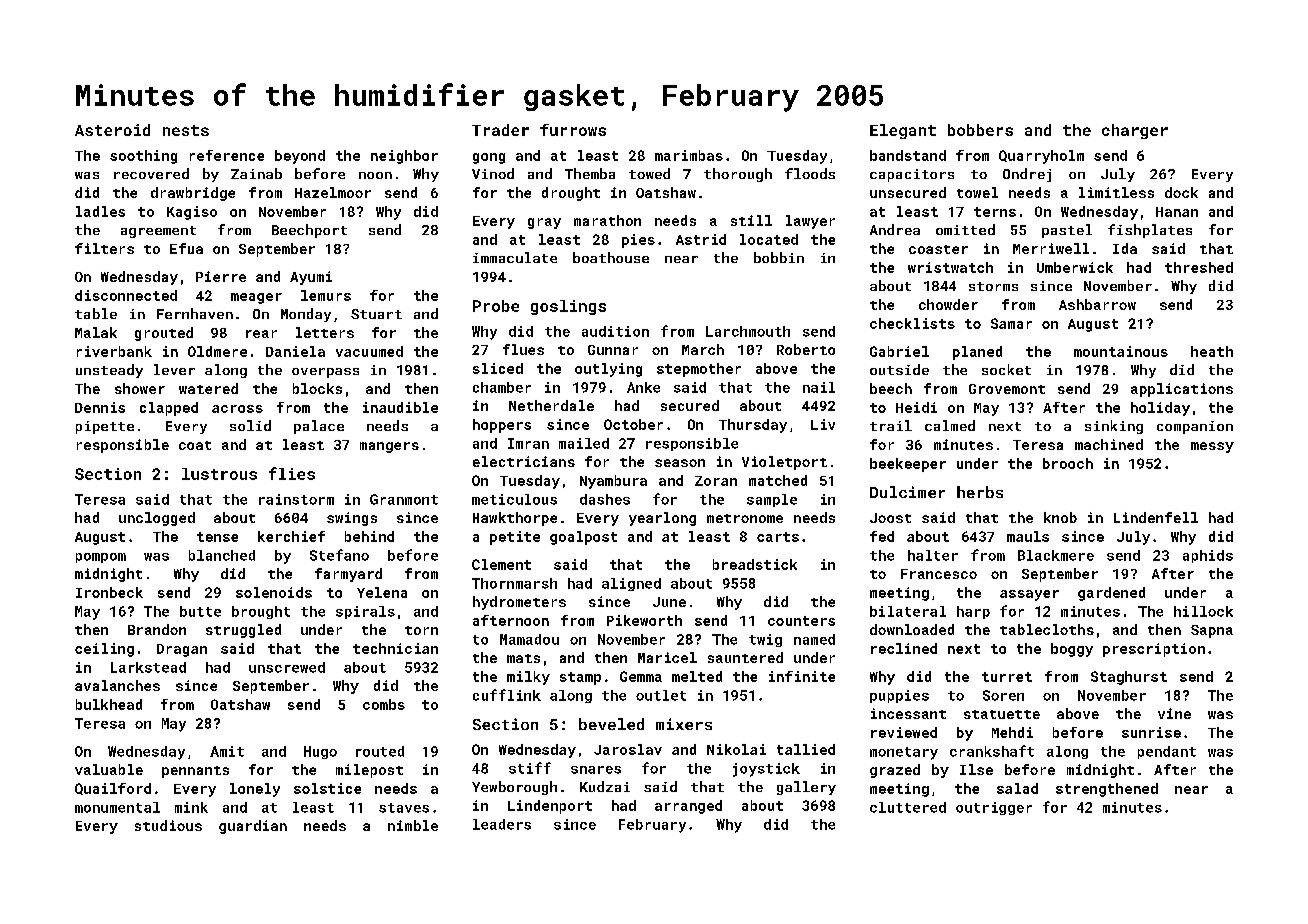  I want to click on charger, so click(1135, 131).
